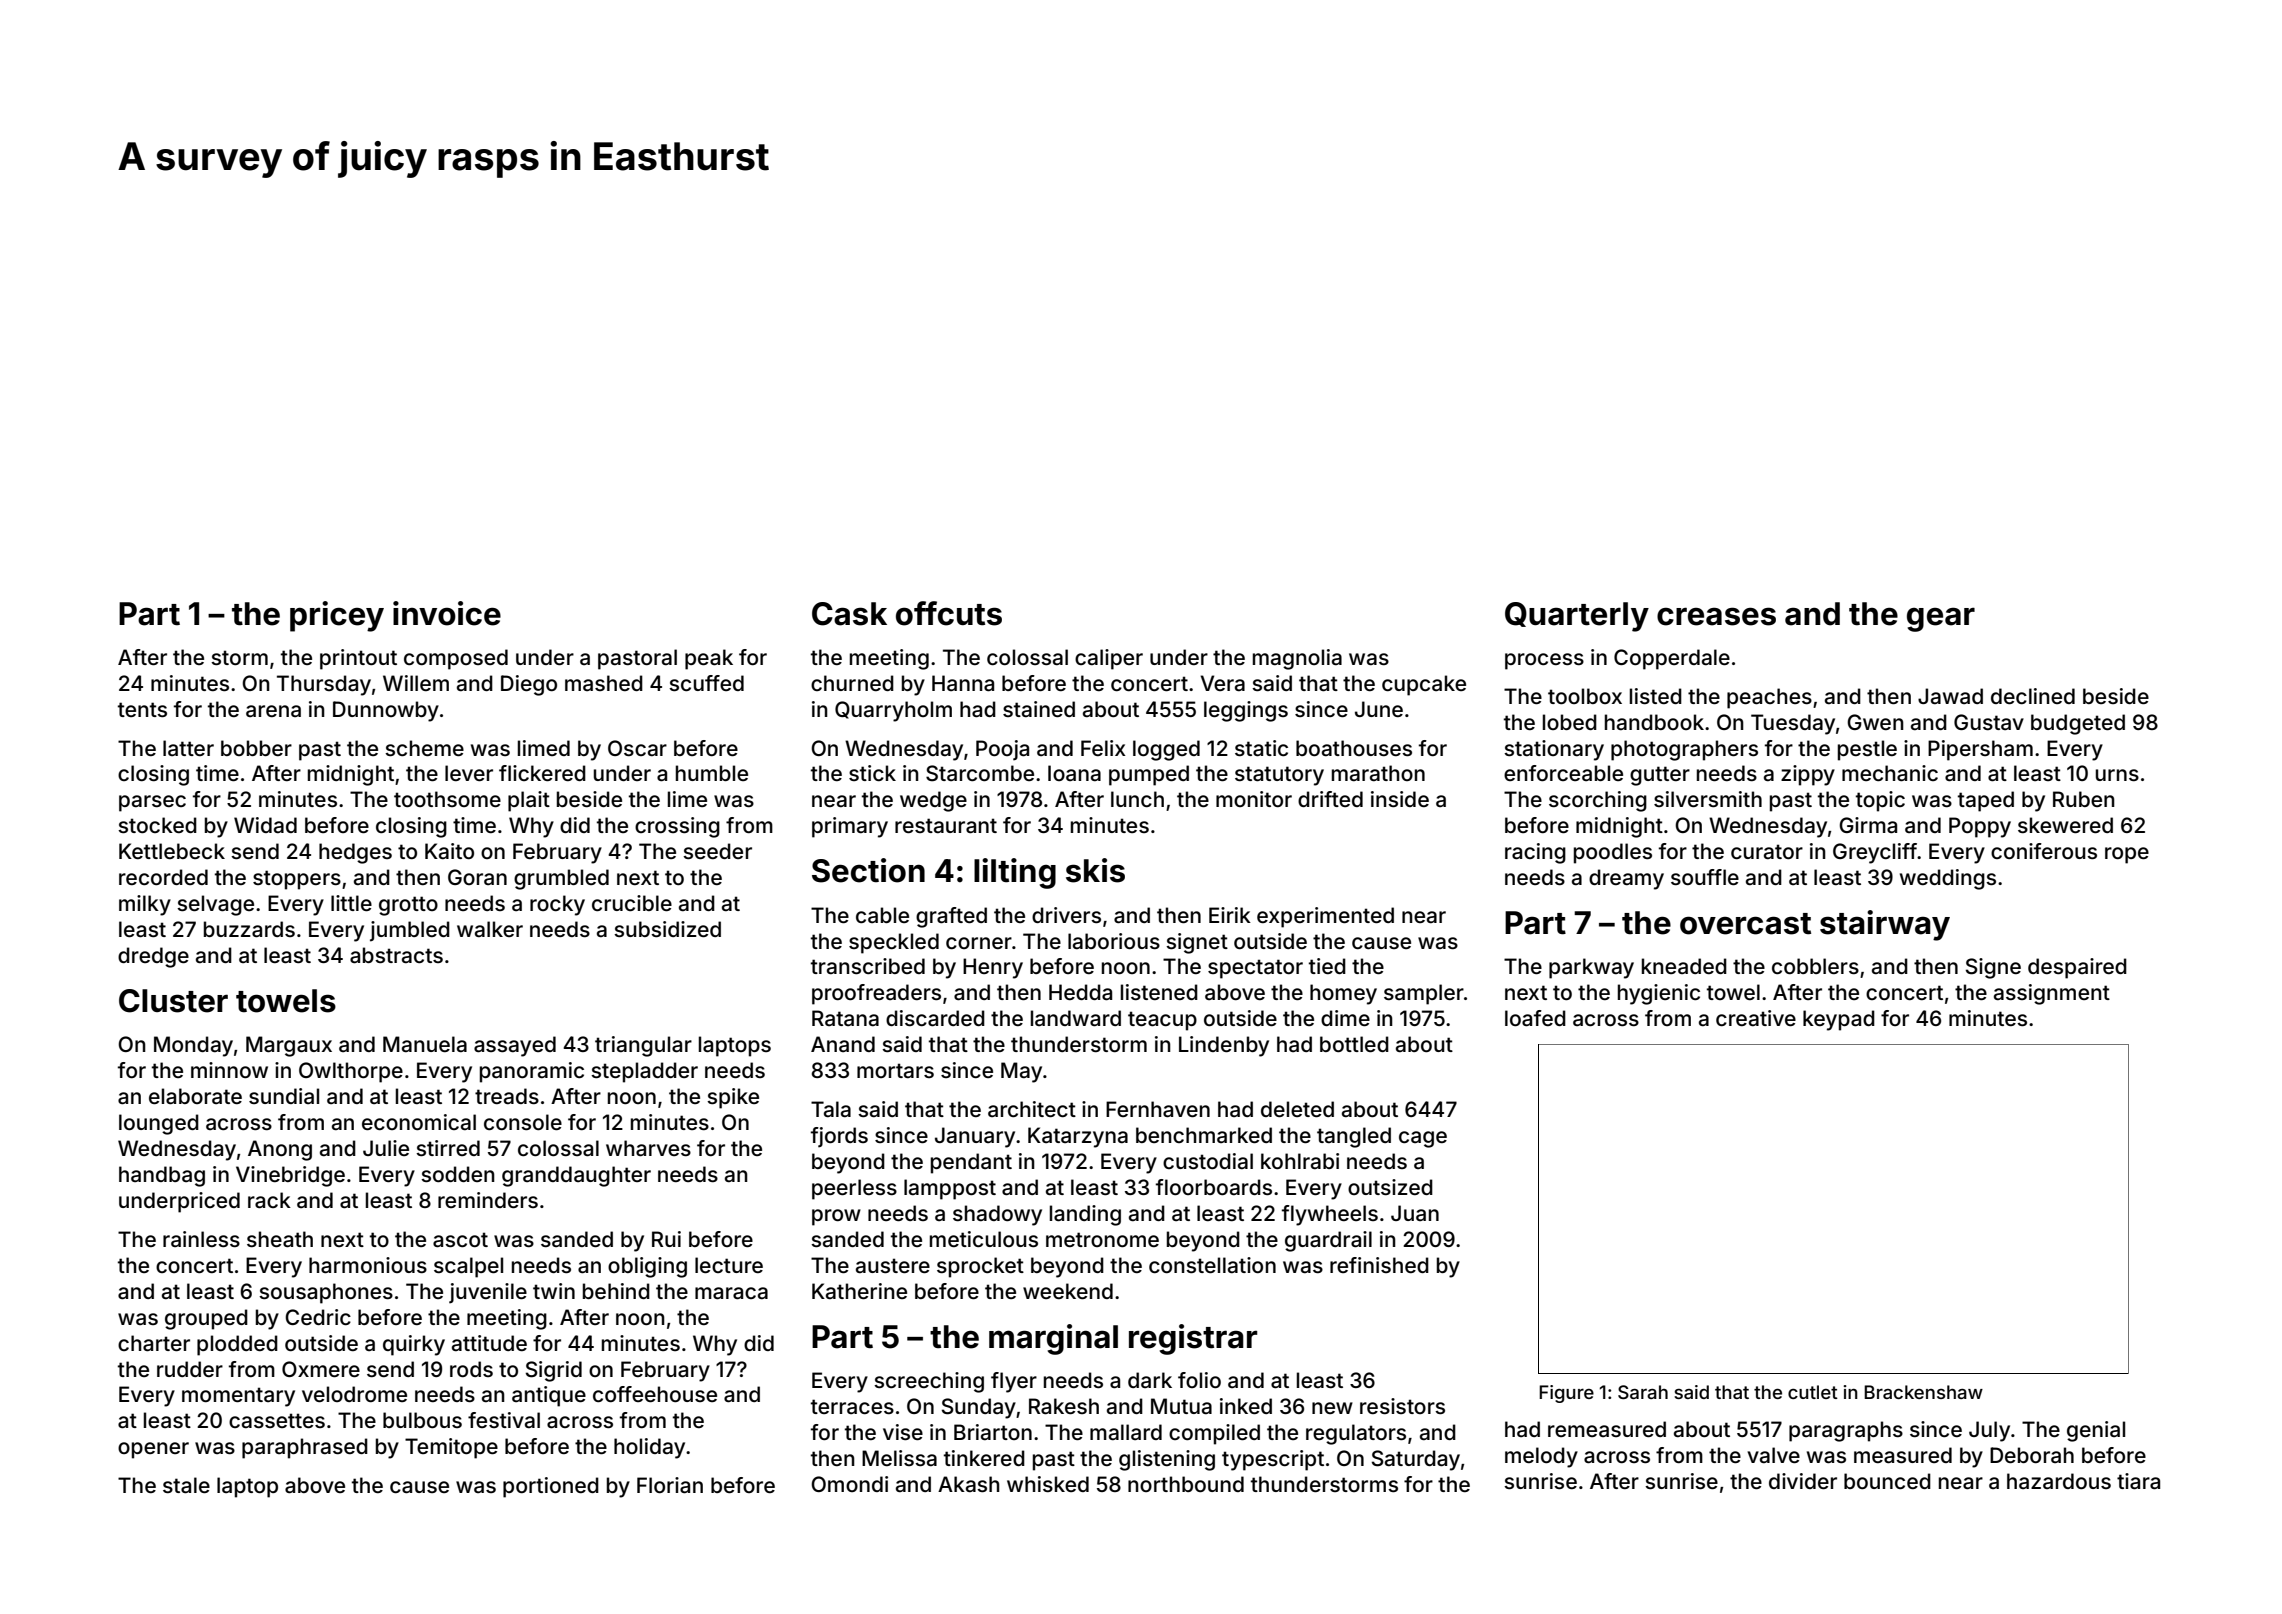 The height and width of the page is (1614, 2282). Describe the element at coordinates (1032, 1109) in the page. I see `architect` at that location.
